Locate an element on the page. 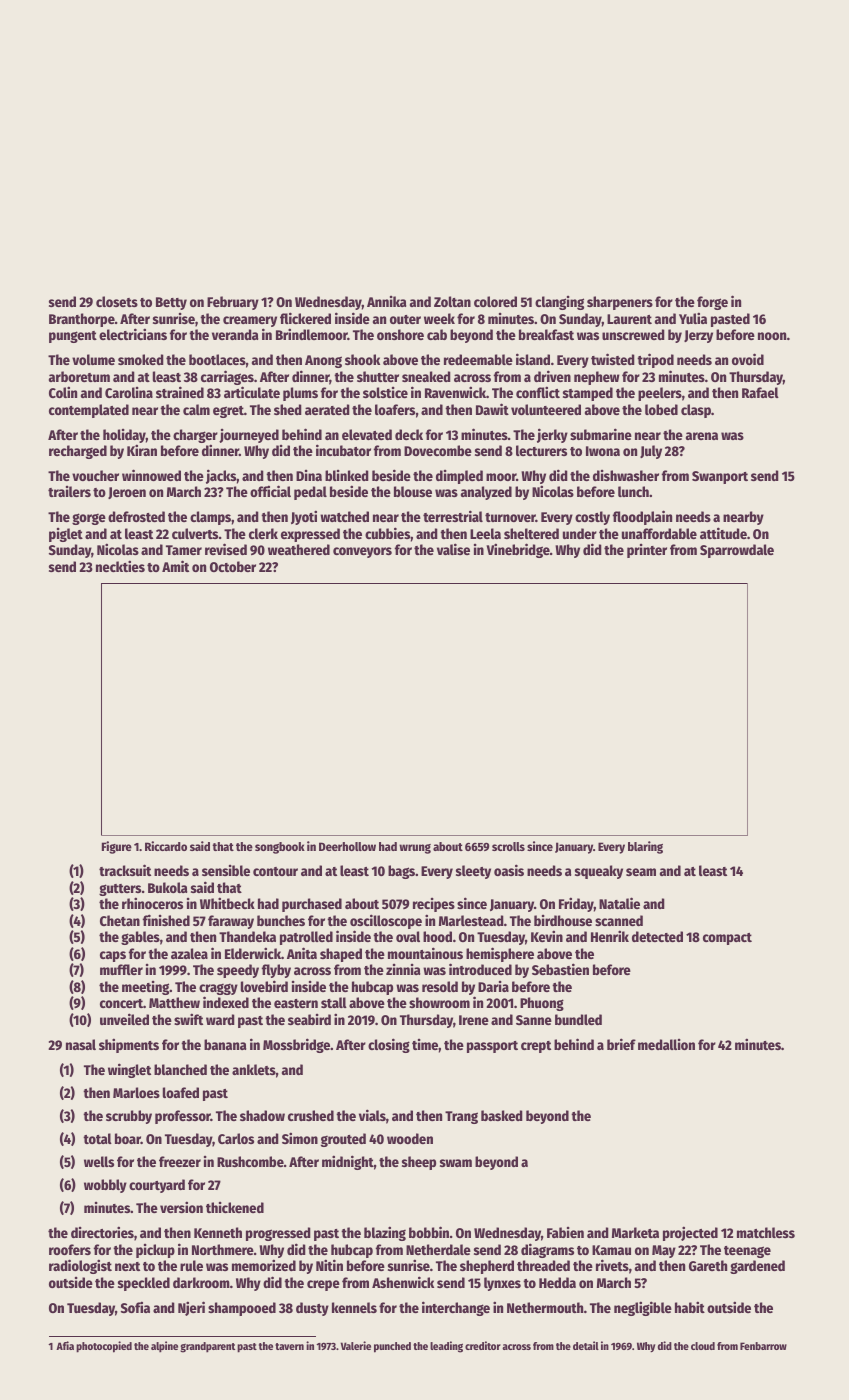 The image size is (849, 1400). Sparrowdale is located at coordinates (737, 551).
